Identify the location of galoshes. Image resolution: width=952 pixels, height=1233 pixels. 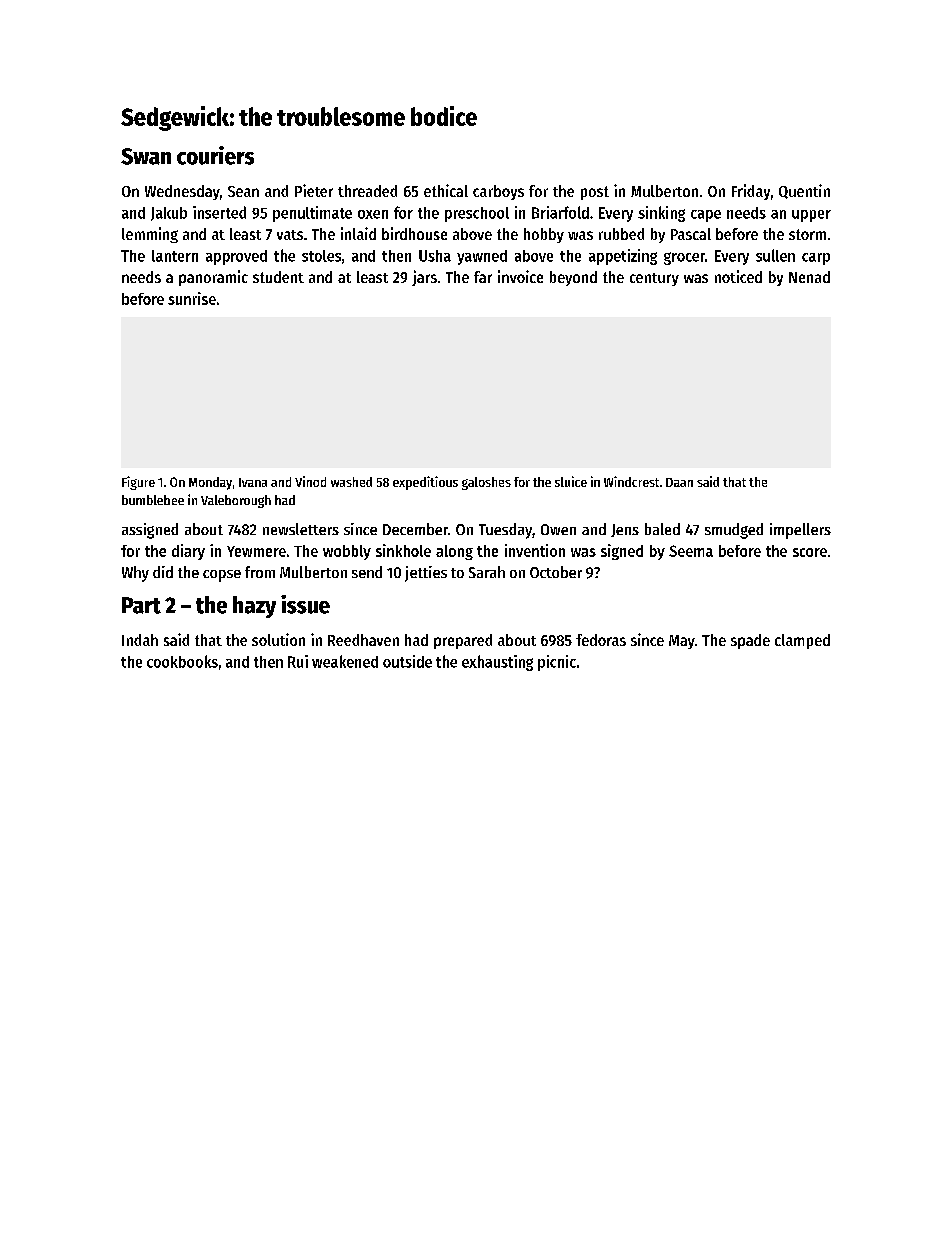
(486, 483).
